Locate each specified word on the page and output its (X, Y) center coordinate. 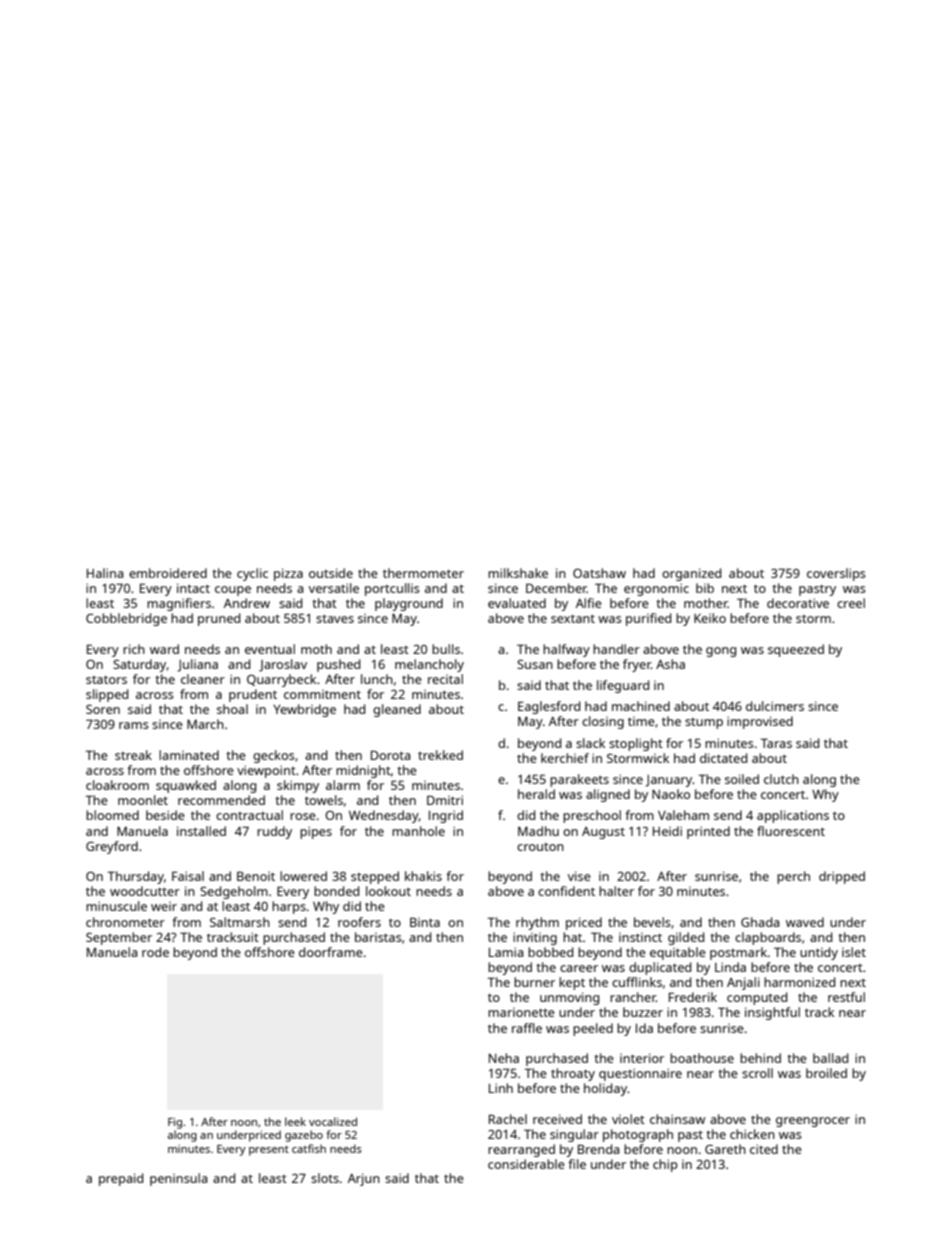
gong (721, 652)
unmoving (569, 998)
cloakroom (117, 785)
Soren (103, 709)
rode (155, 952)
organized (691, 574)
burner (534, 982)
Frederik (693, 997)
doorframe (331, 952)
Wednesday (384, 816)
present (269, 1151)
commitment (322, 694)
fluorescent (791, 831)
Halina (105, 573)
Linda (730, 967)
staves (335, 618)
